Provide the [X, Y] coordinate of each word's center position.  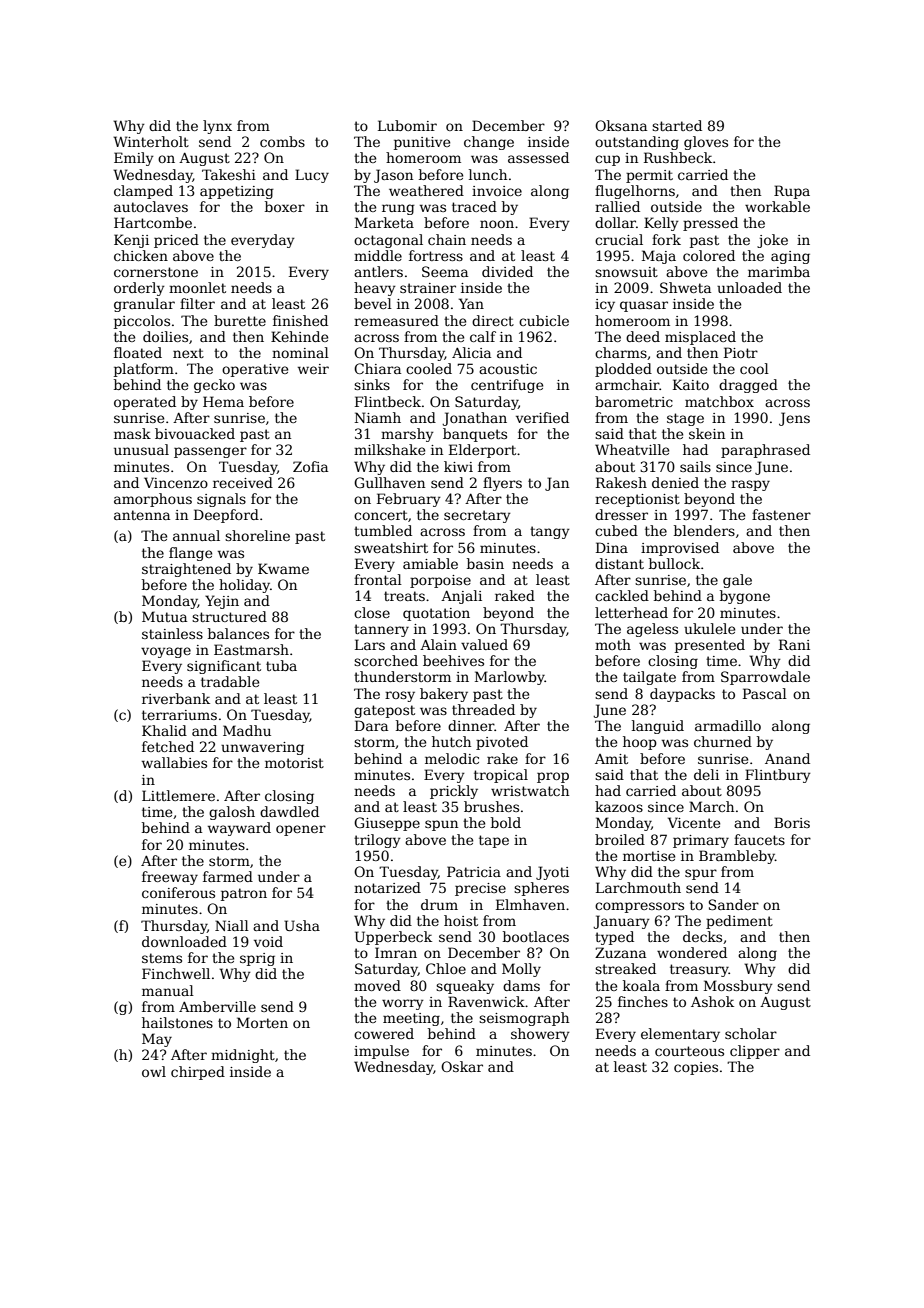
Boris [792, 822]
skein [707, 433]
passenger [210, 452]
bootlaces [536, 936]
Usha [302, 925]
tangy [550, 532]
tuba [281, 665]
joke [772, 241]
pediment [739, 922]
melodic [452, 758]
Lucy [312, 176]
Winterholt [151, 141]
